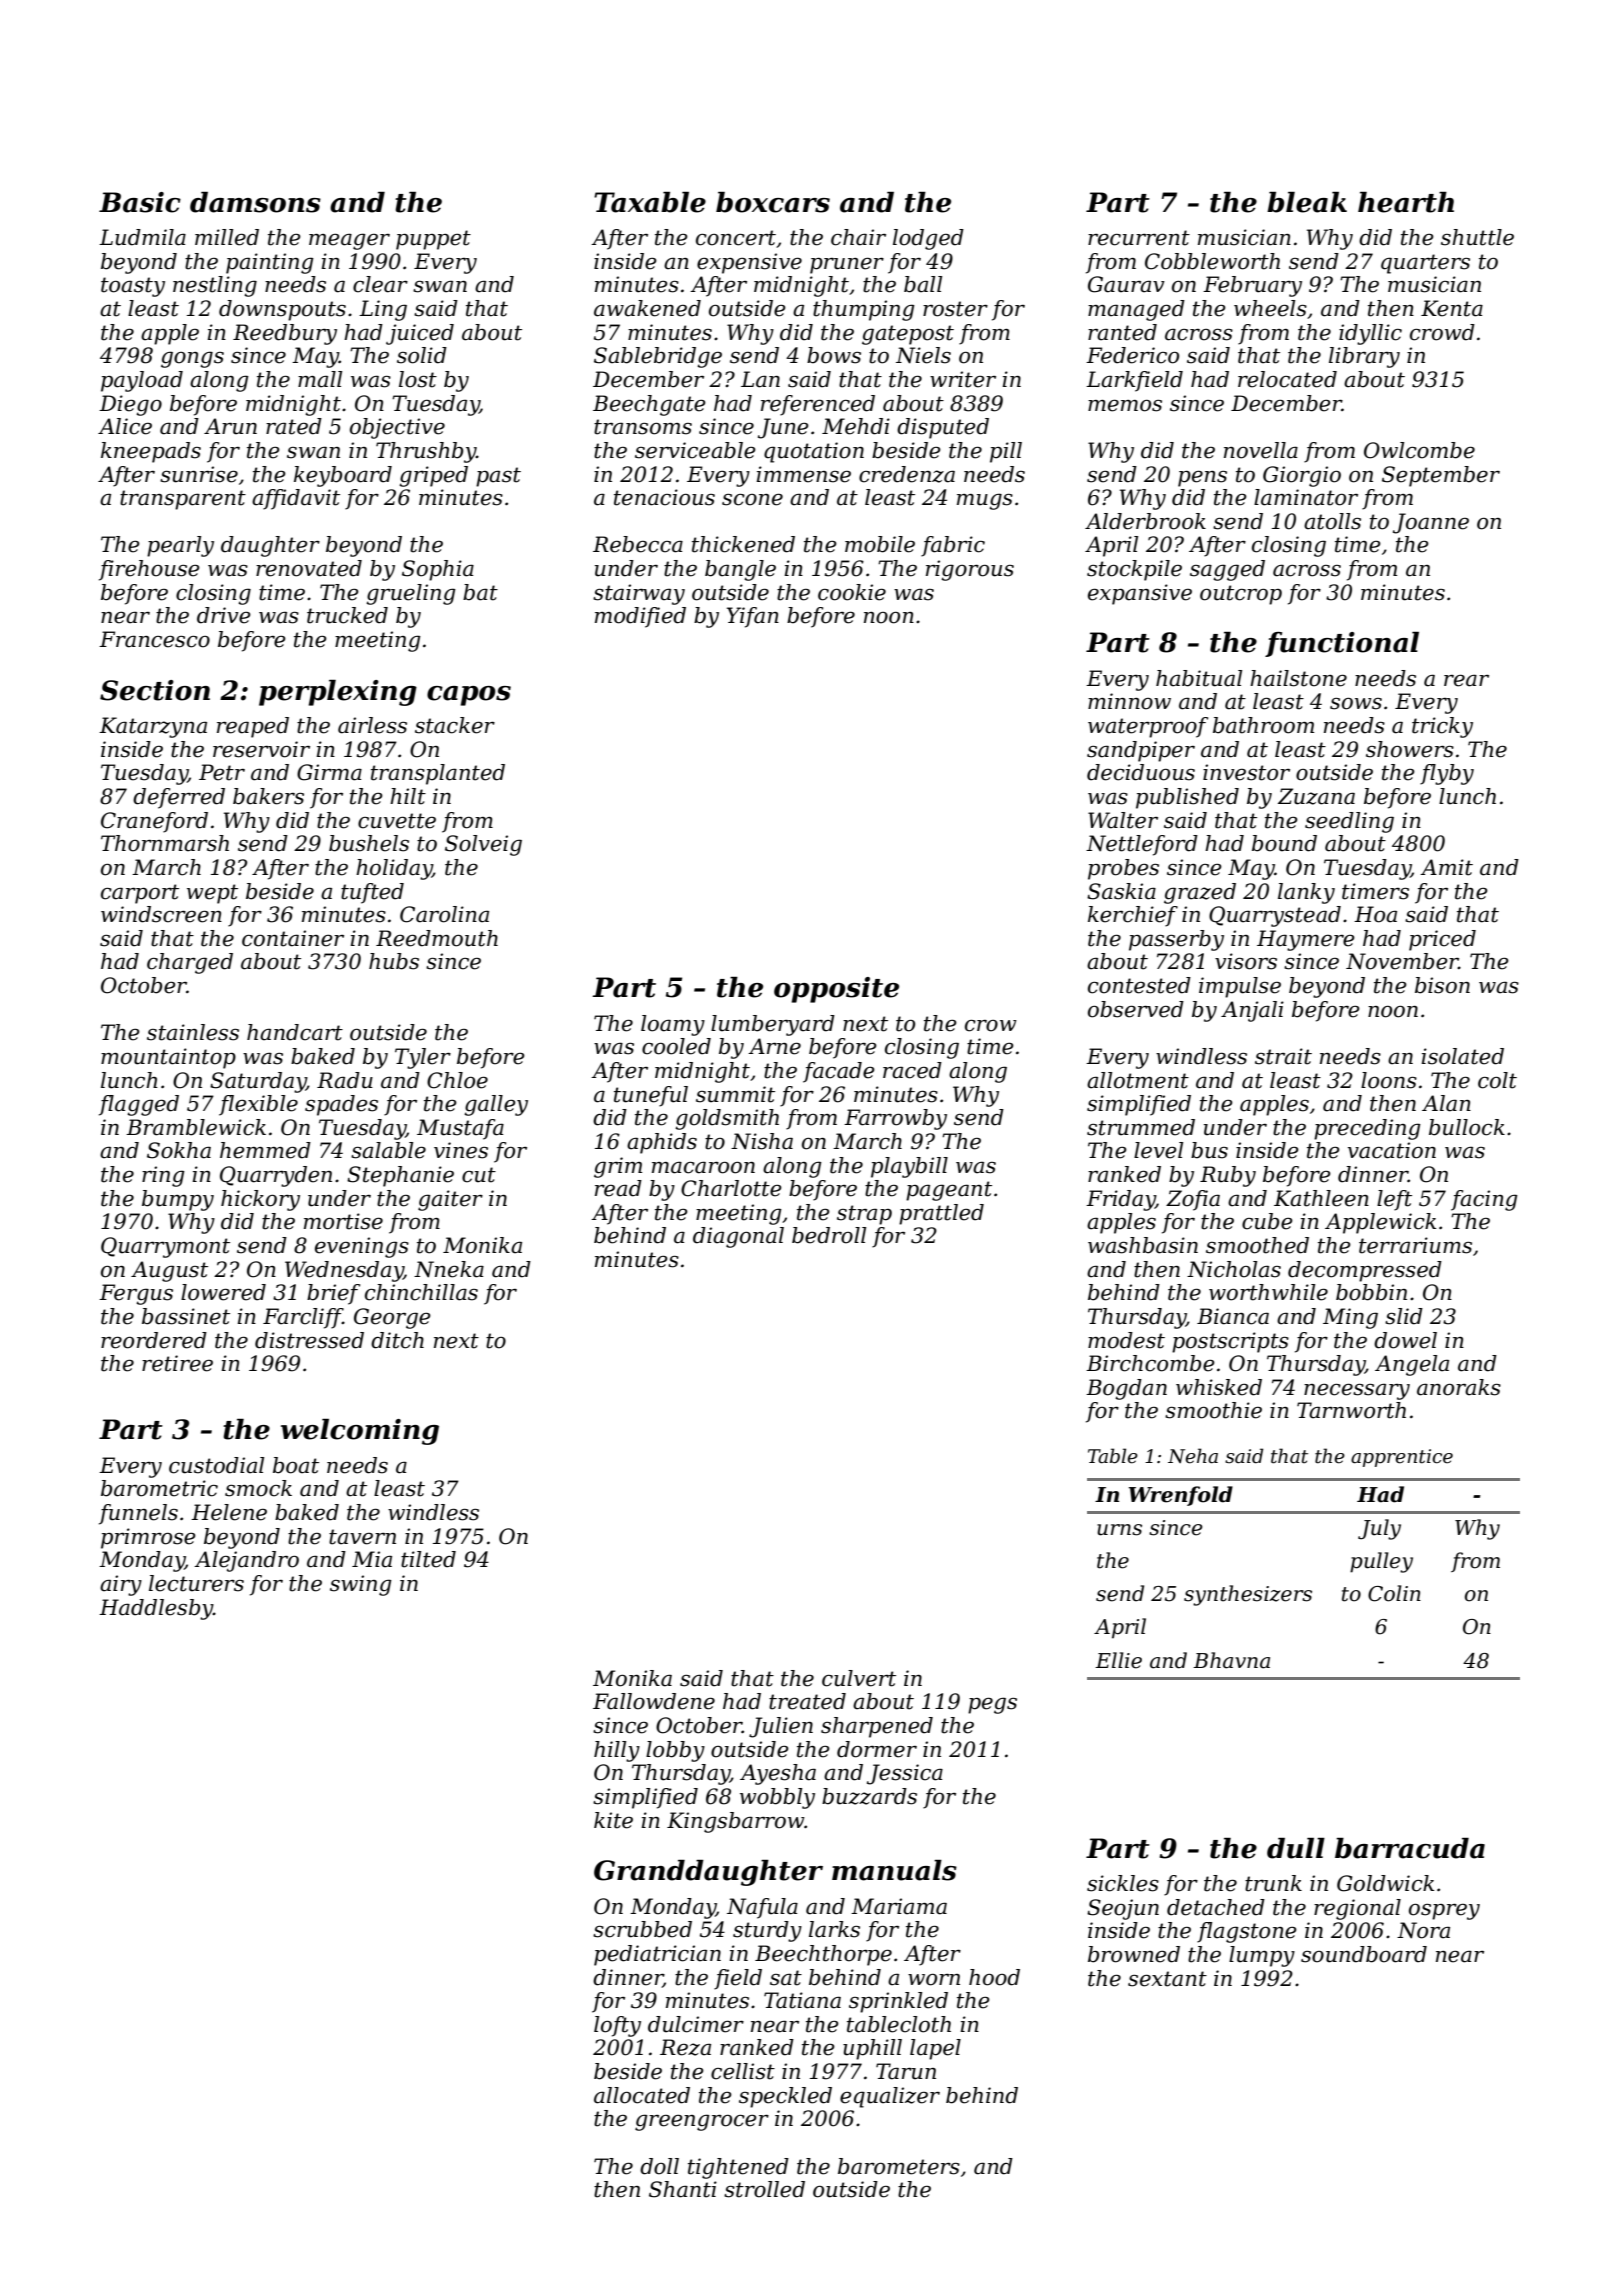 The image size is (1620, 2292). What do you see at coordinates (1233, 1316) in the screenshot?
I see `Bianca` at bounding box center [1233, 1316].
